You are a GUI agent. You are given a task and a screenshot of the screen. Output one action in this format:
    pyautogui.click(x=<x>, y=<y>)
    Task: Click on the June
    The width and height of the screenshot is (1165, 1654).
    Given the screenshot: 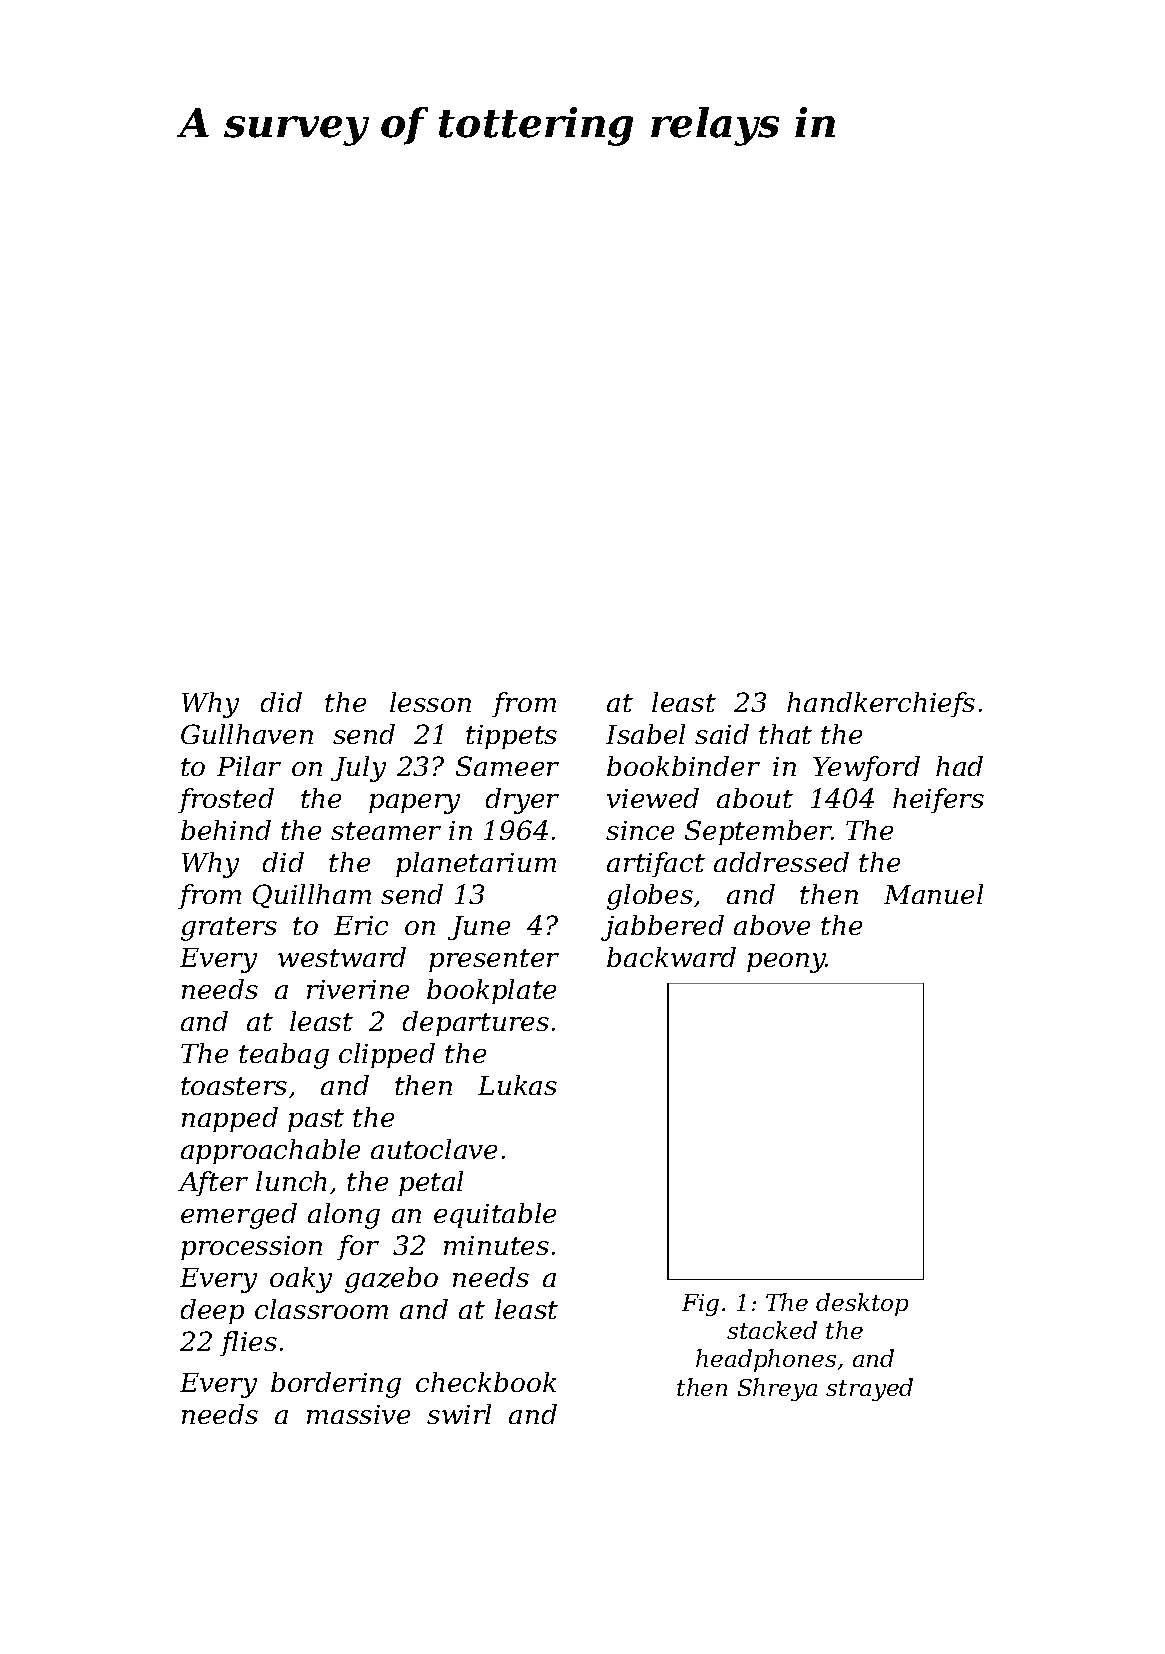 What is the action you would take?
    pyautogui.click(x=479, y=928)
